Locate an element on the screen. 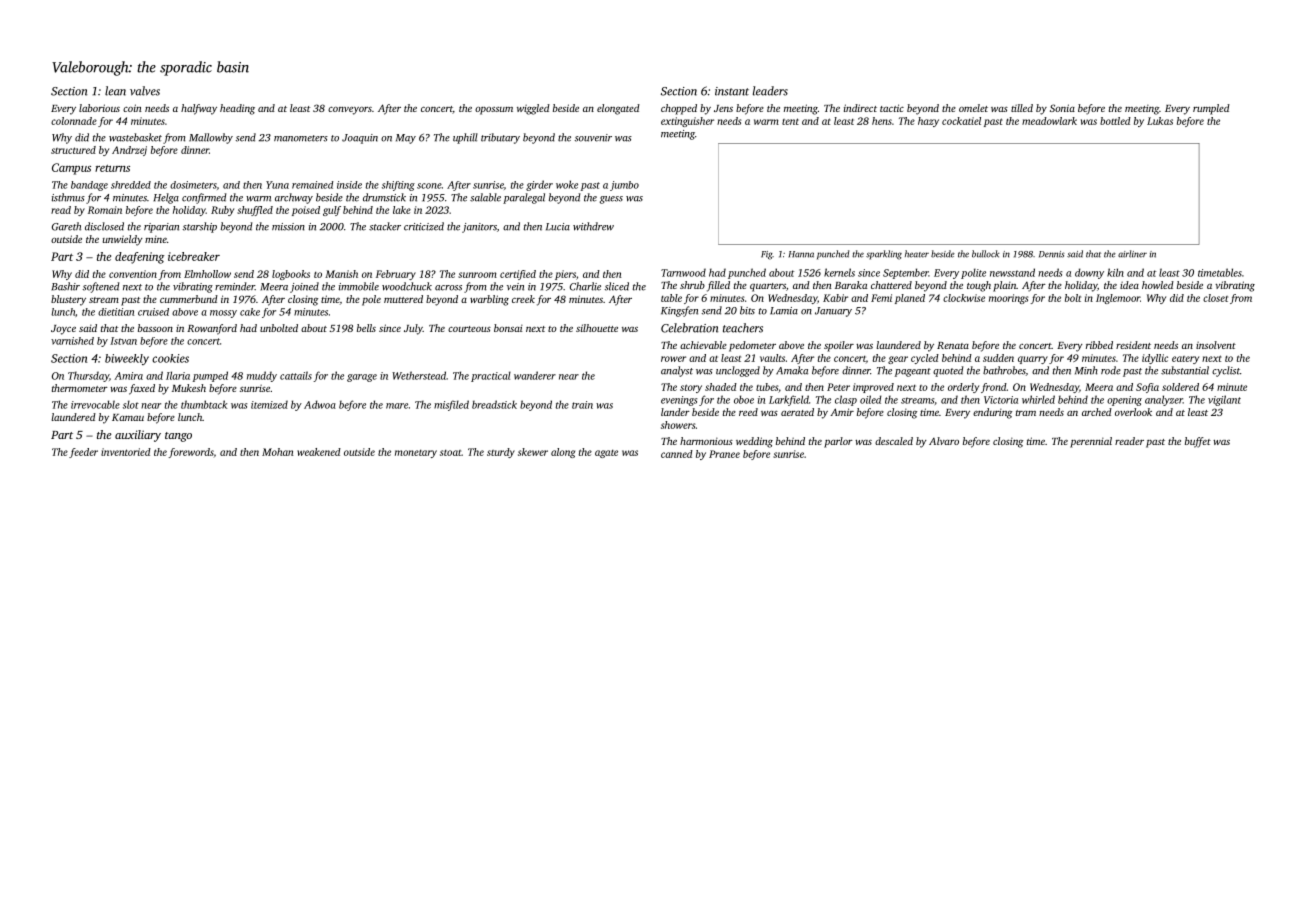 The height and width of the screenshot is (924, 1308). leaders is located at coordinates (770, 91).
